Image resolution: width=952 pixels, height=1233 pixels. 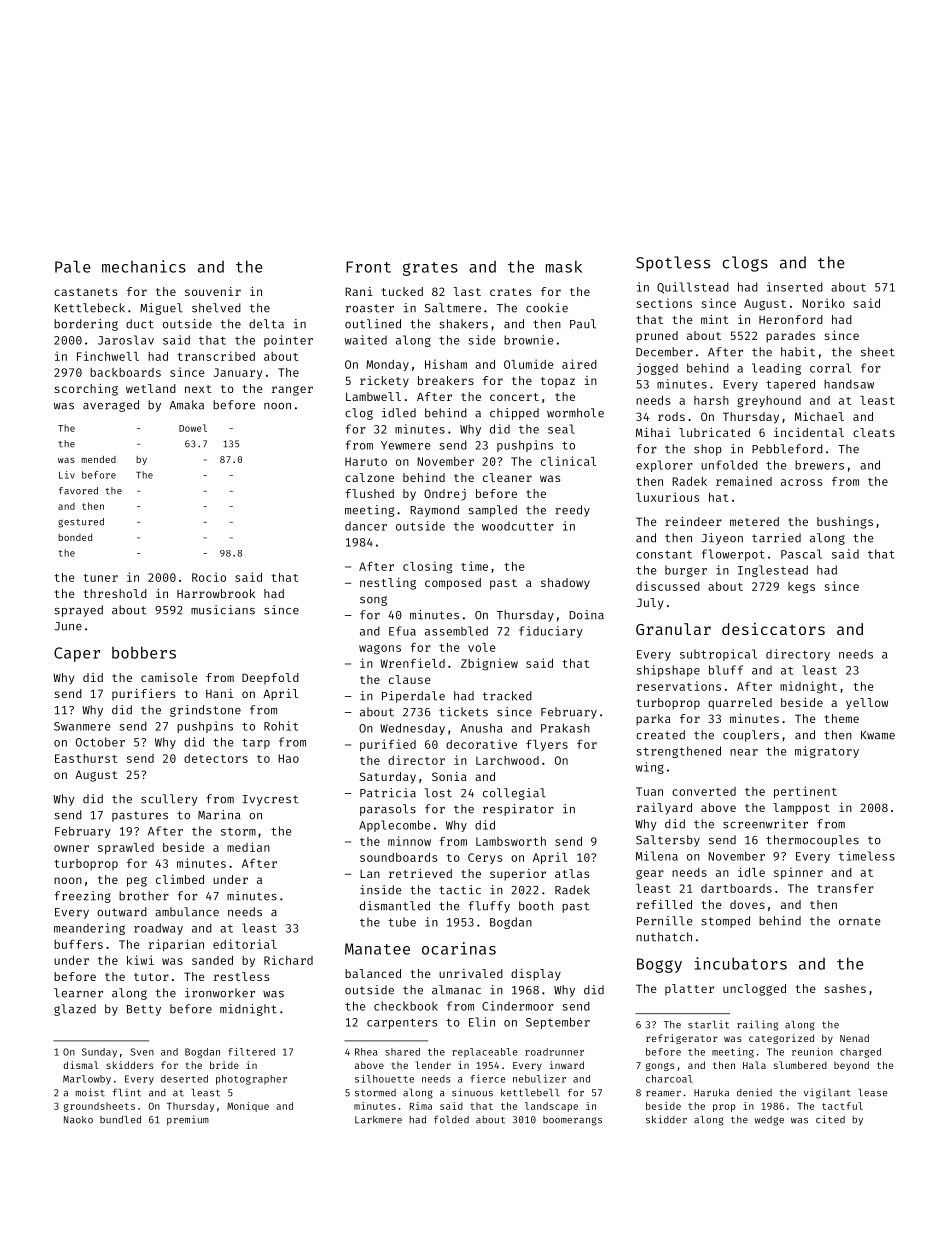 I want to click on Raymond, so click(x=434, y=511).
